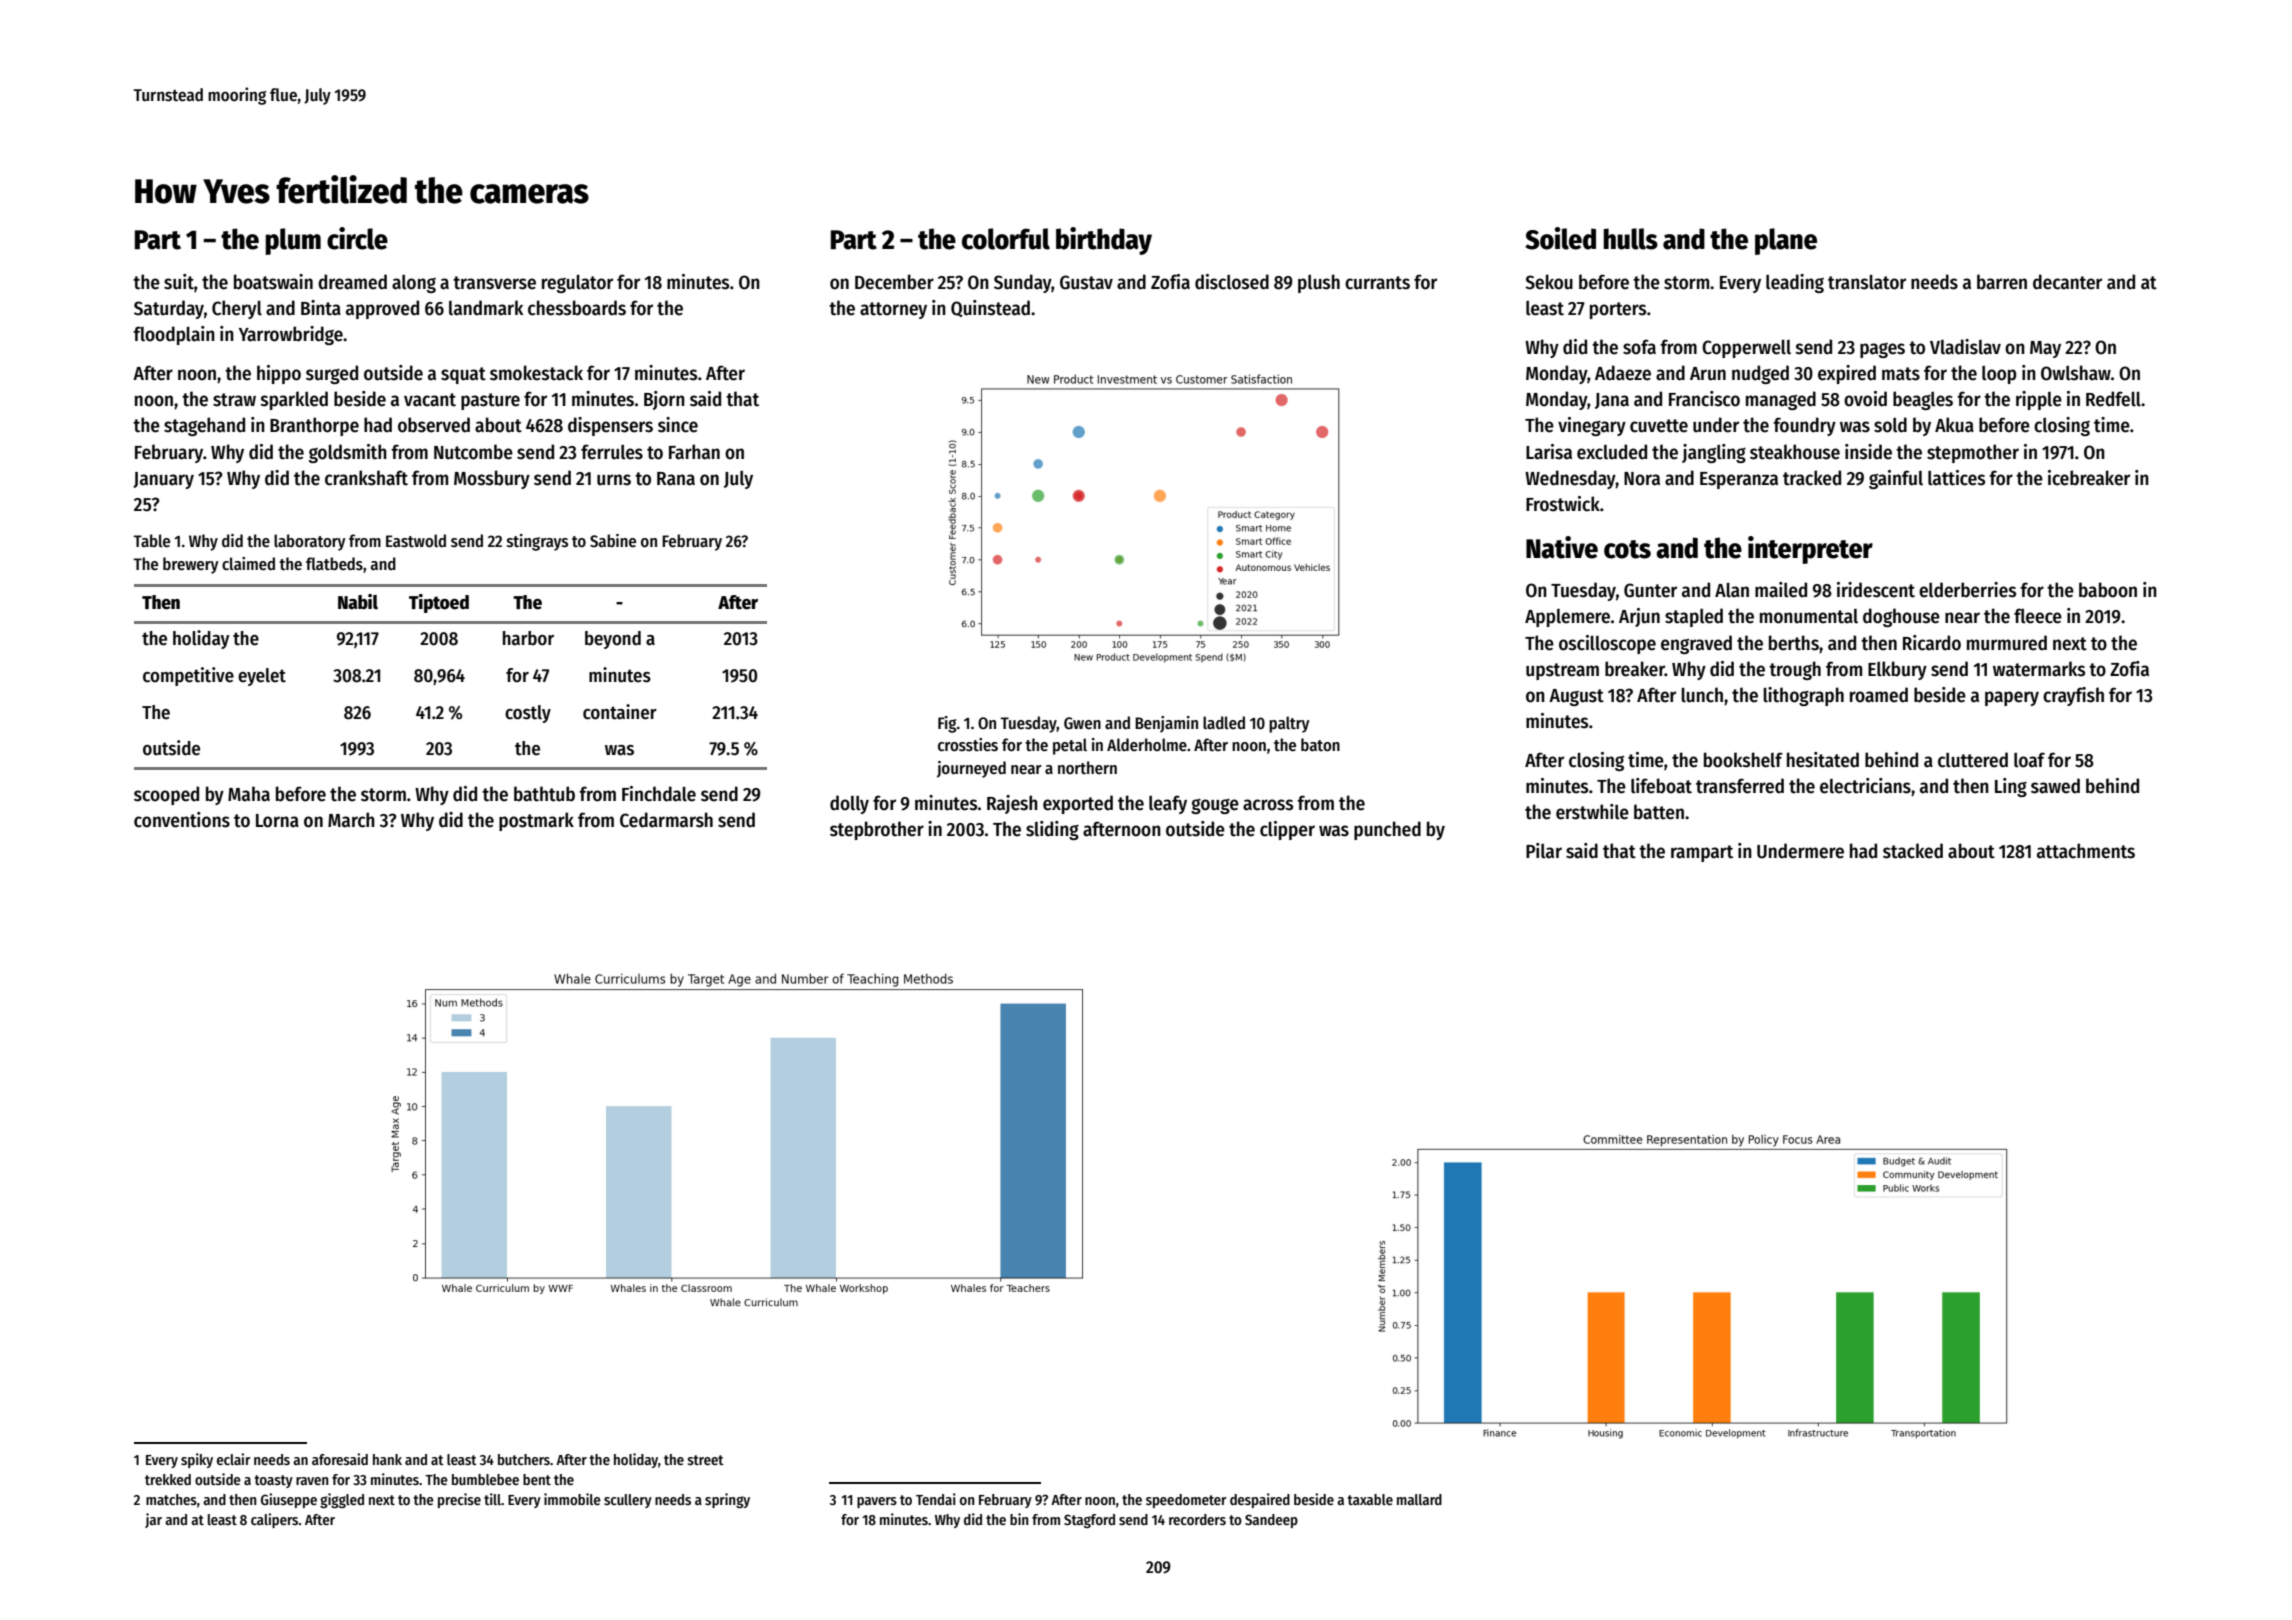  I want to click on Soiled, so click(1560, 238).
